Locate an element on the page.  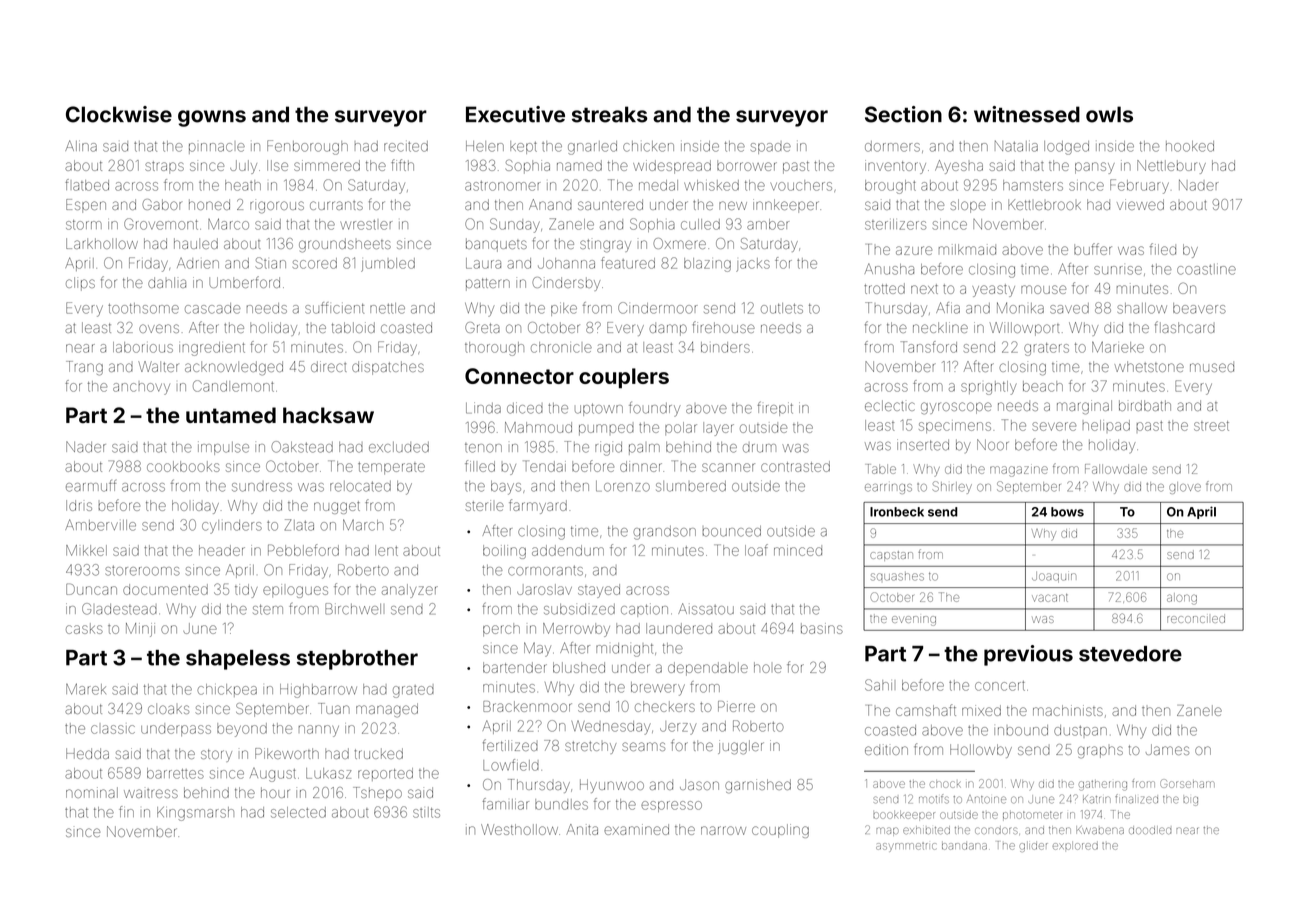
damp is located at coordinates (668, 329).
